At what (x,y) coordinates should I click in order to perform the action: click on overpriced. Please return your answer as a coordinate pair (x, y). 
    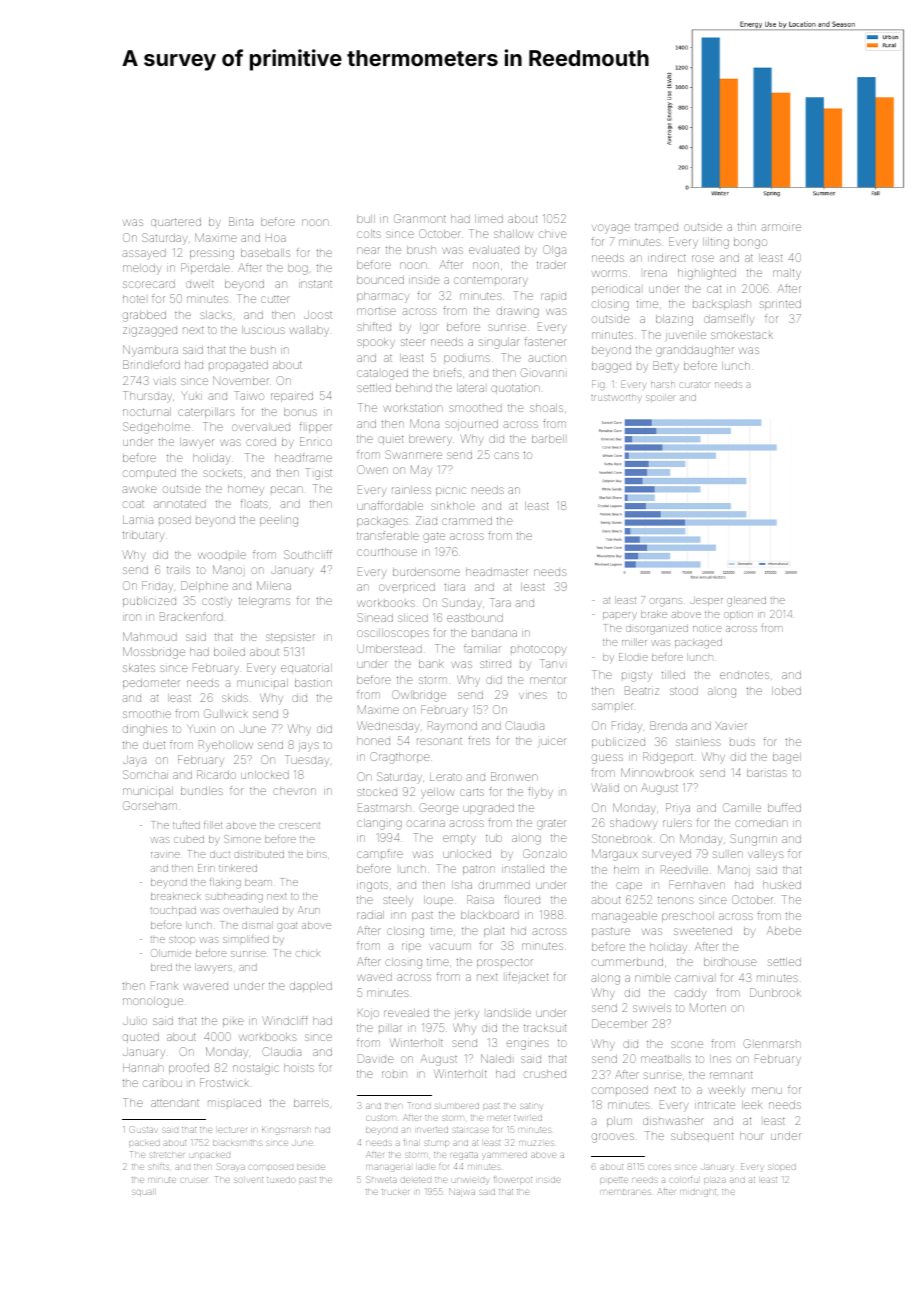
    Looking at the image, I should click on (407, 588).
